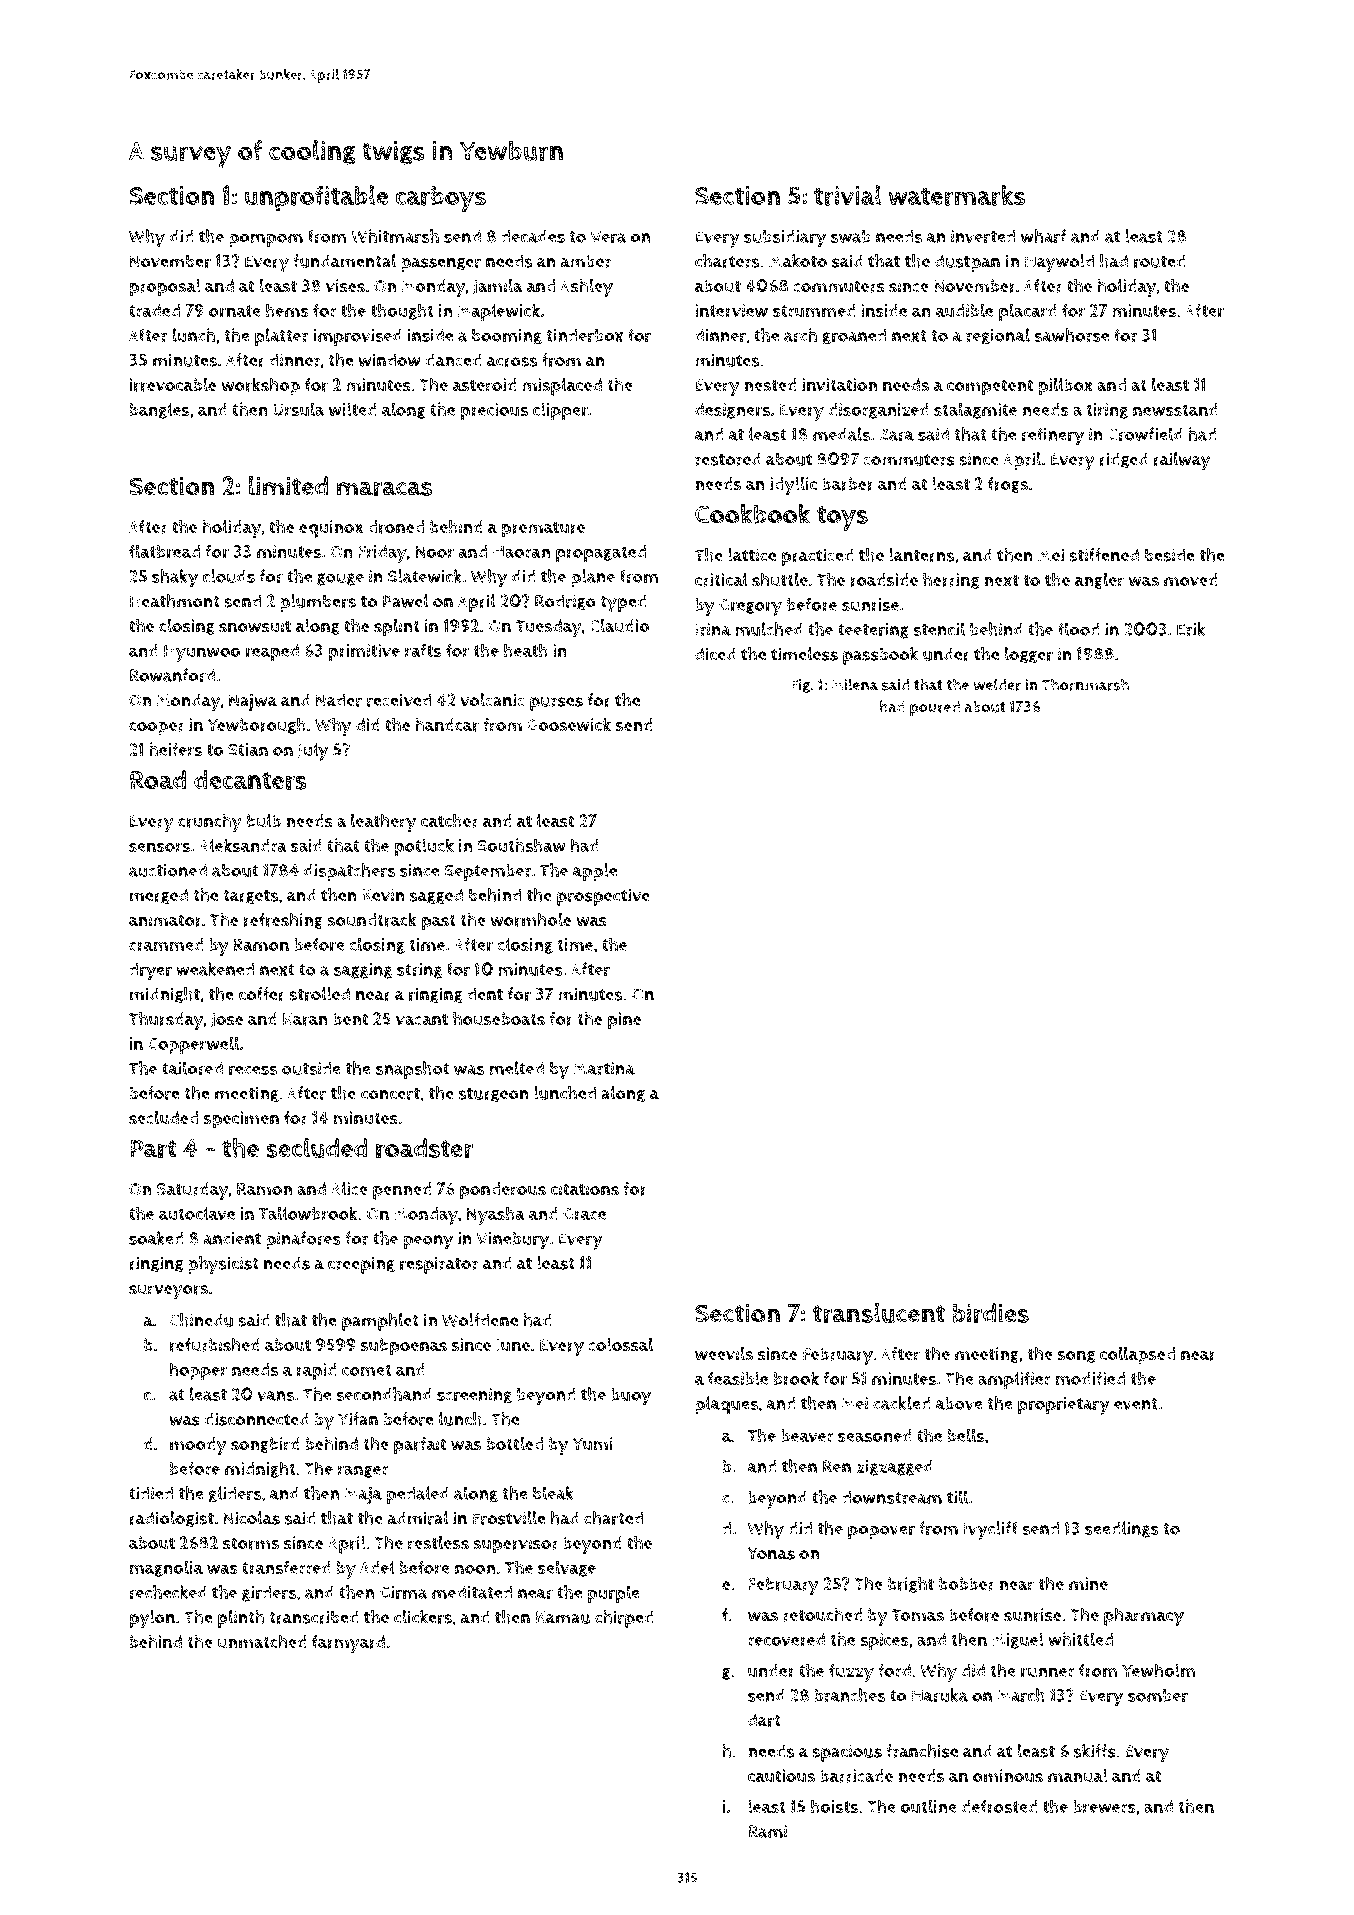  I want to click on charted, so click(613, 1518).
